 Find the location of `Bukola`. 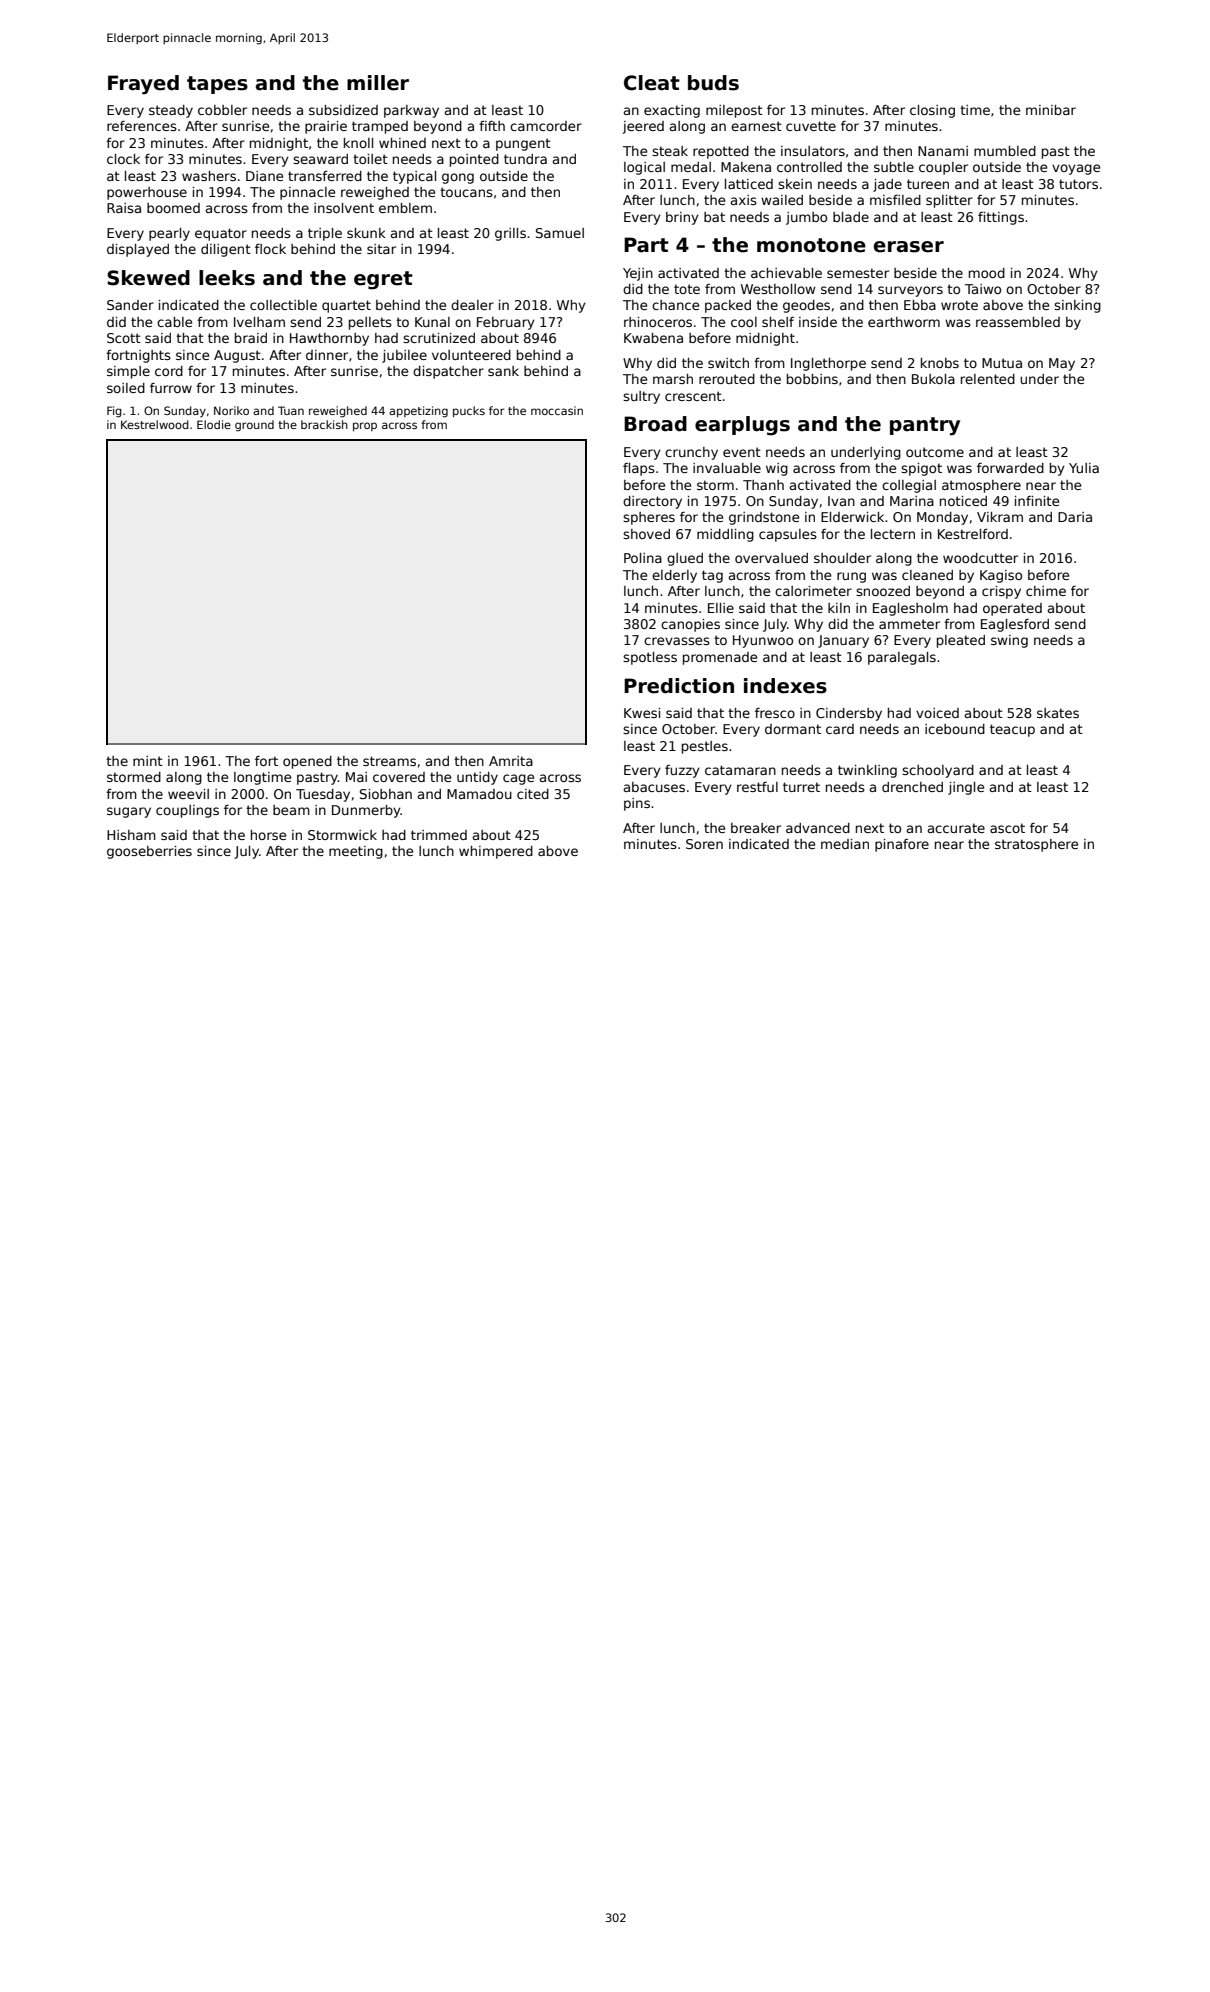

Bukola is located at coordinates (933, 379).
